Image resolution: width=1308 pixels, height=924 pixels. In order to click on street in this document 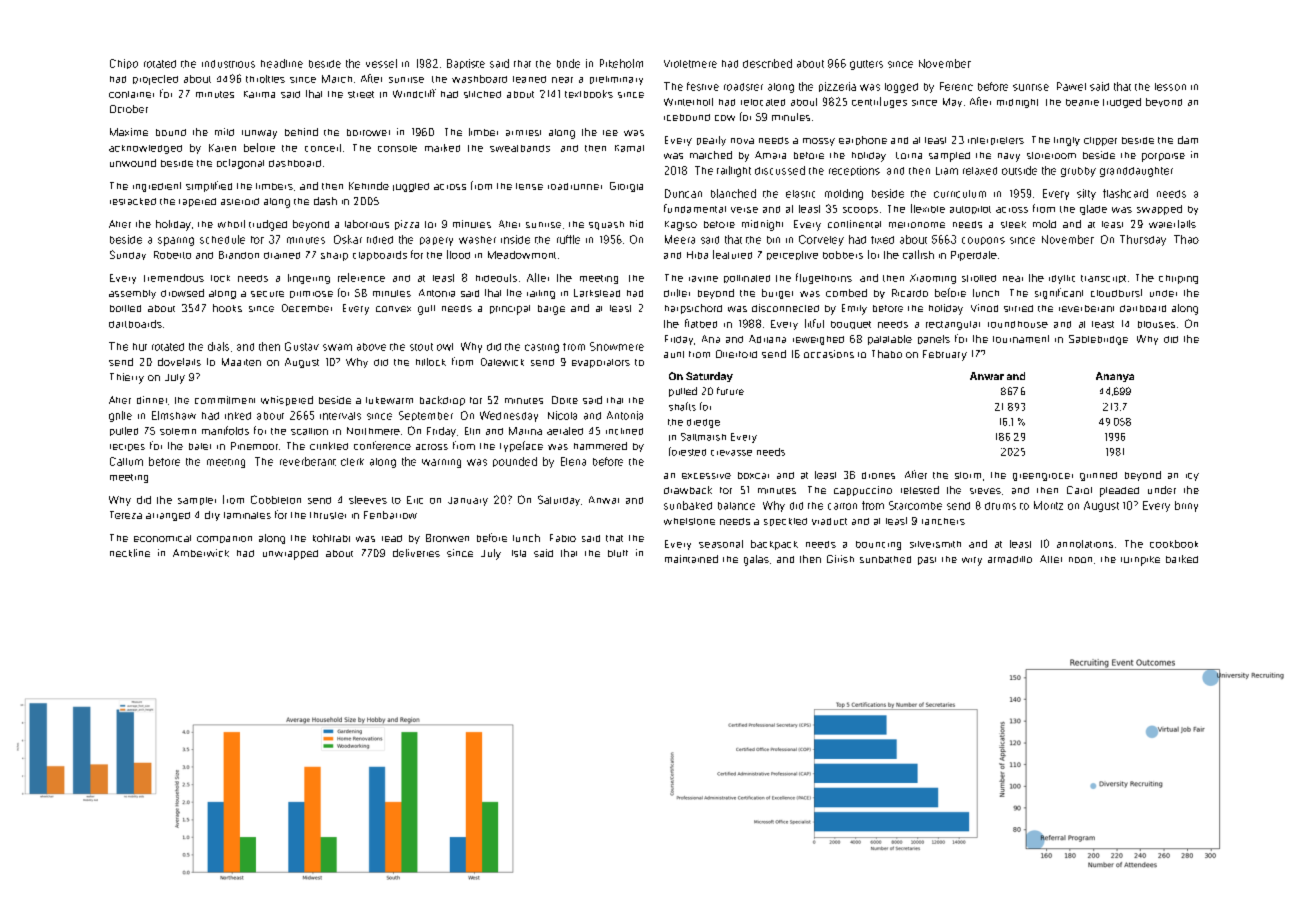, I will do `click(361, 94)`.
